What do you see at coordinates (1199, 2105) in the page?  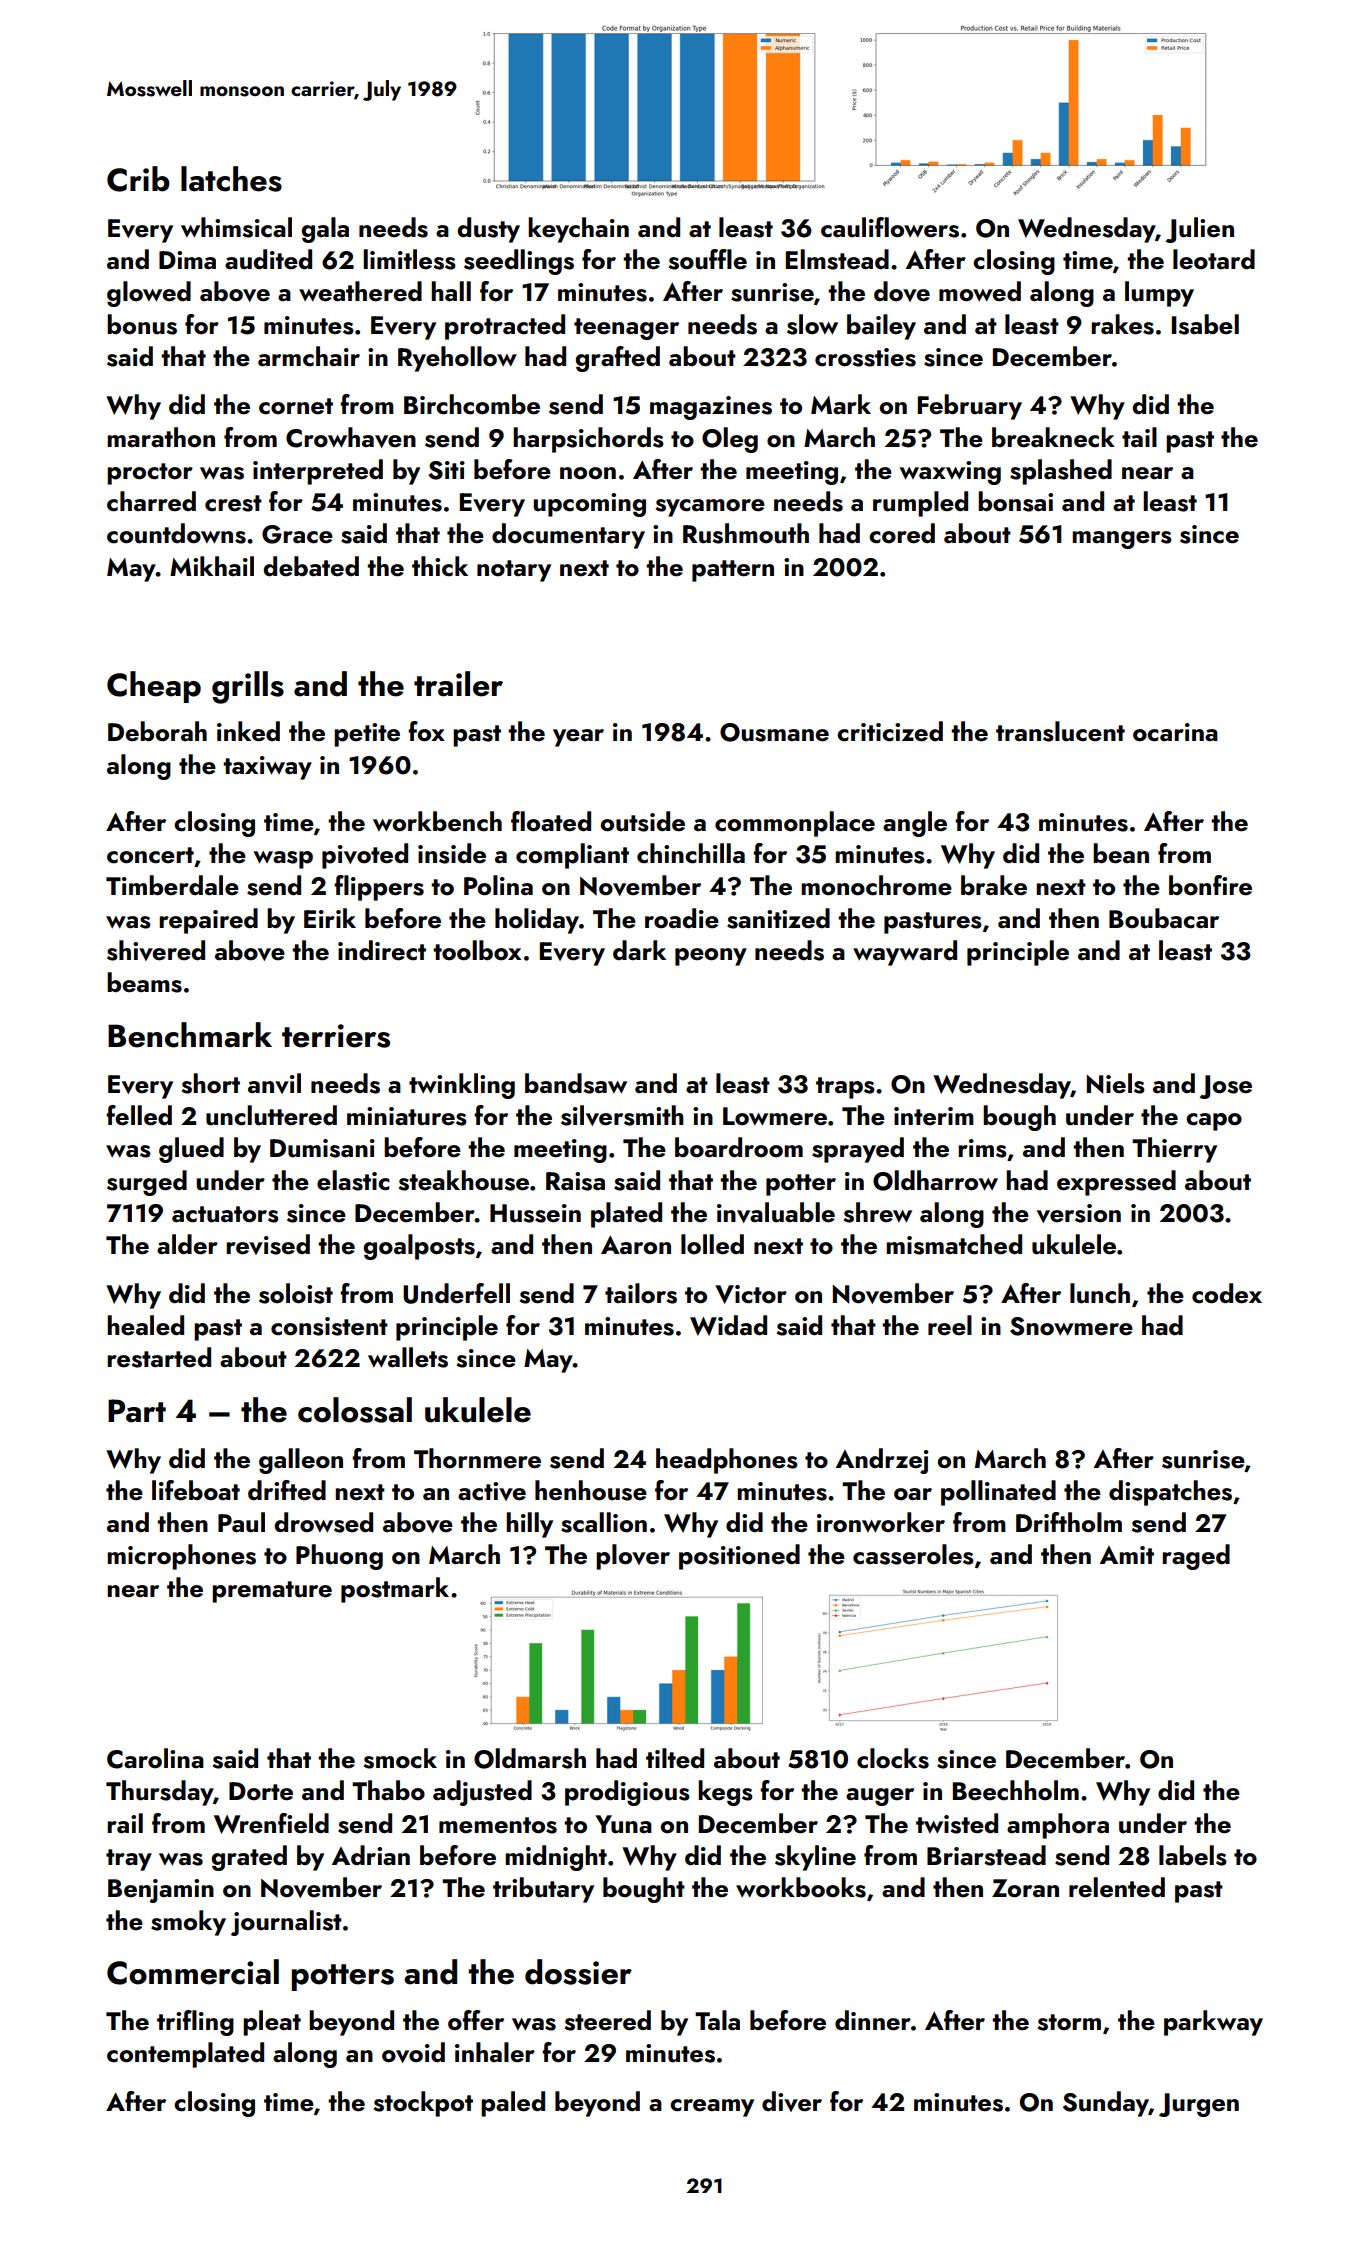 I see `Jurgen` at bounding box center [1199, 2105].
